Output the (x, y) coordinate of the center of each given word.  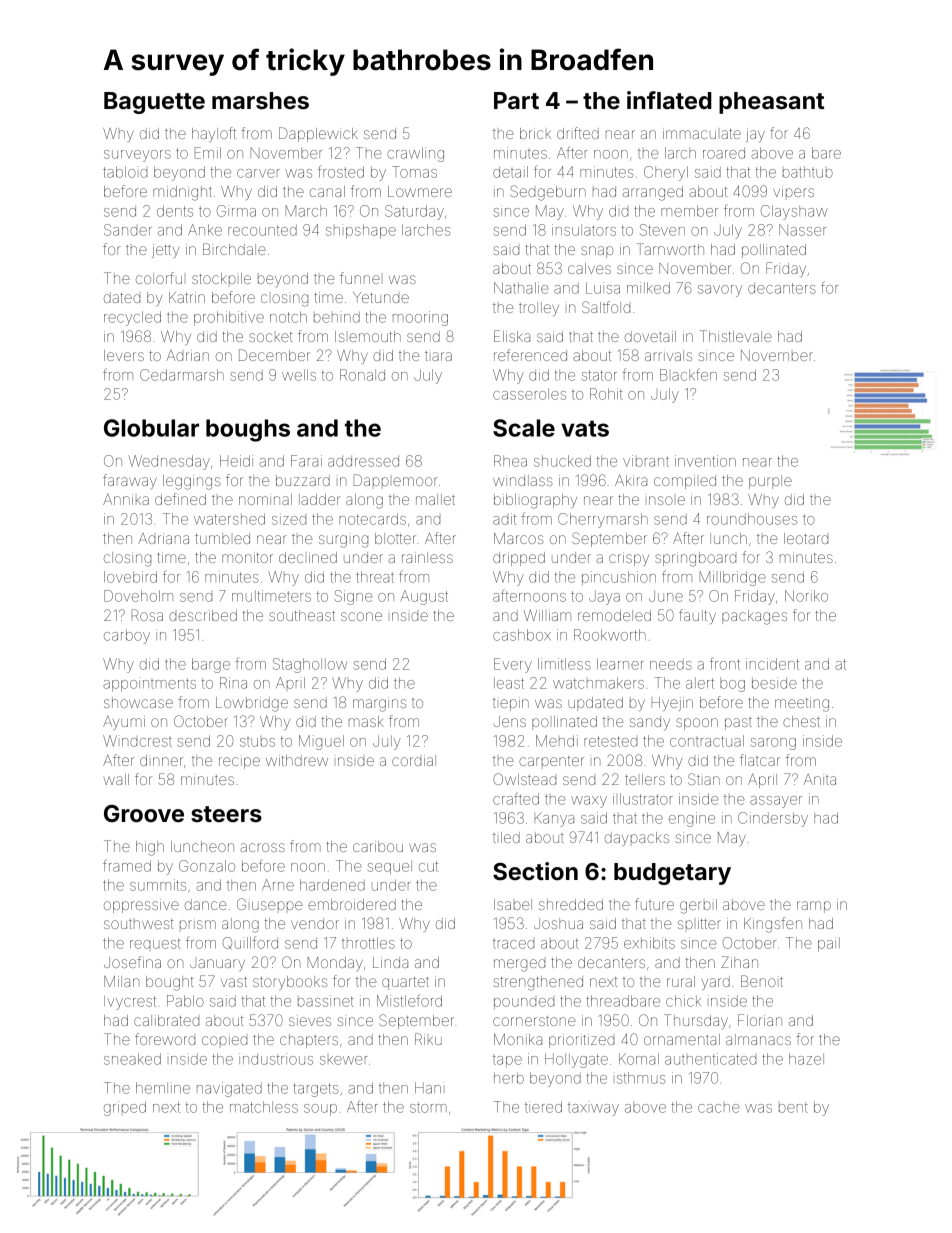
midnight (182, 193)
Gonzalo (207, 866)
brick (535, 133)
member (689, 211)
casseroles (529, 394)
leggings (192, 482)
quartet (405, 983)
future (654, 904)
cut (428, 866)
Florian (760, 1020)
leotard (806, 538)
